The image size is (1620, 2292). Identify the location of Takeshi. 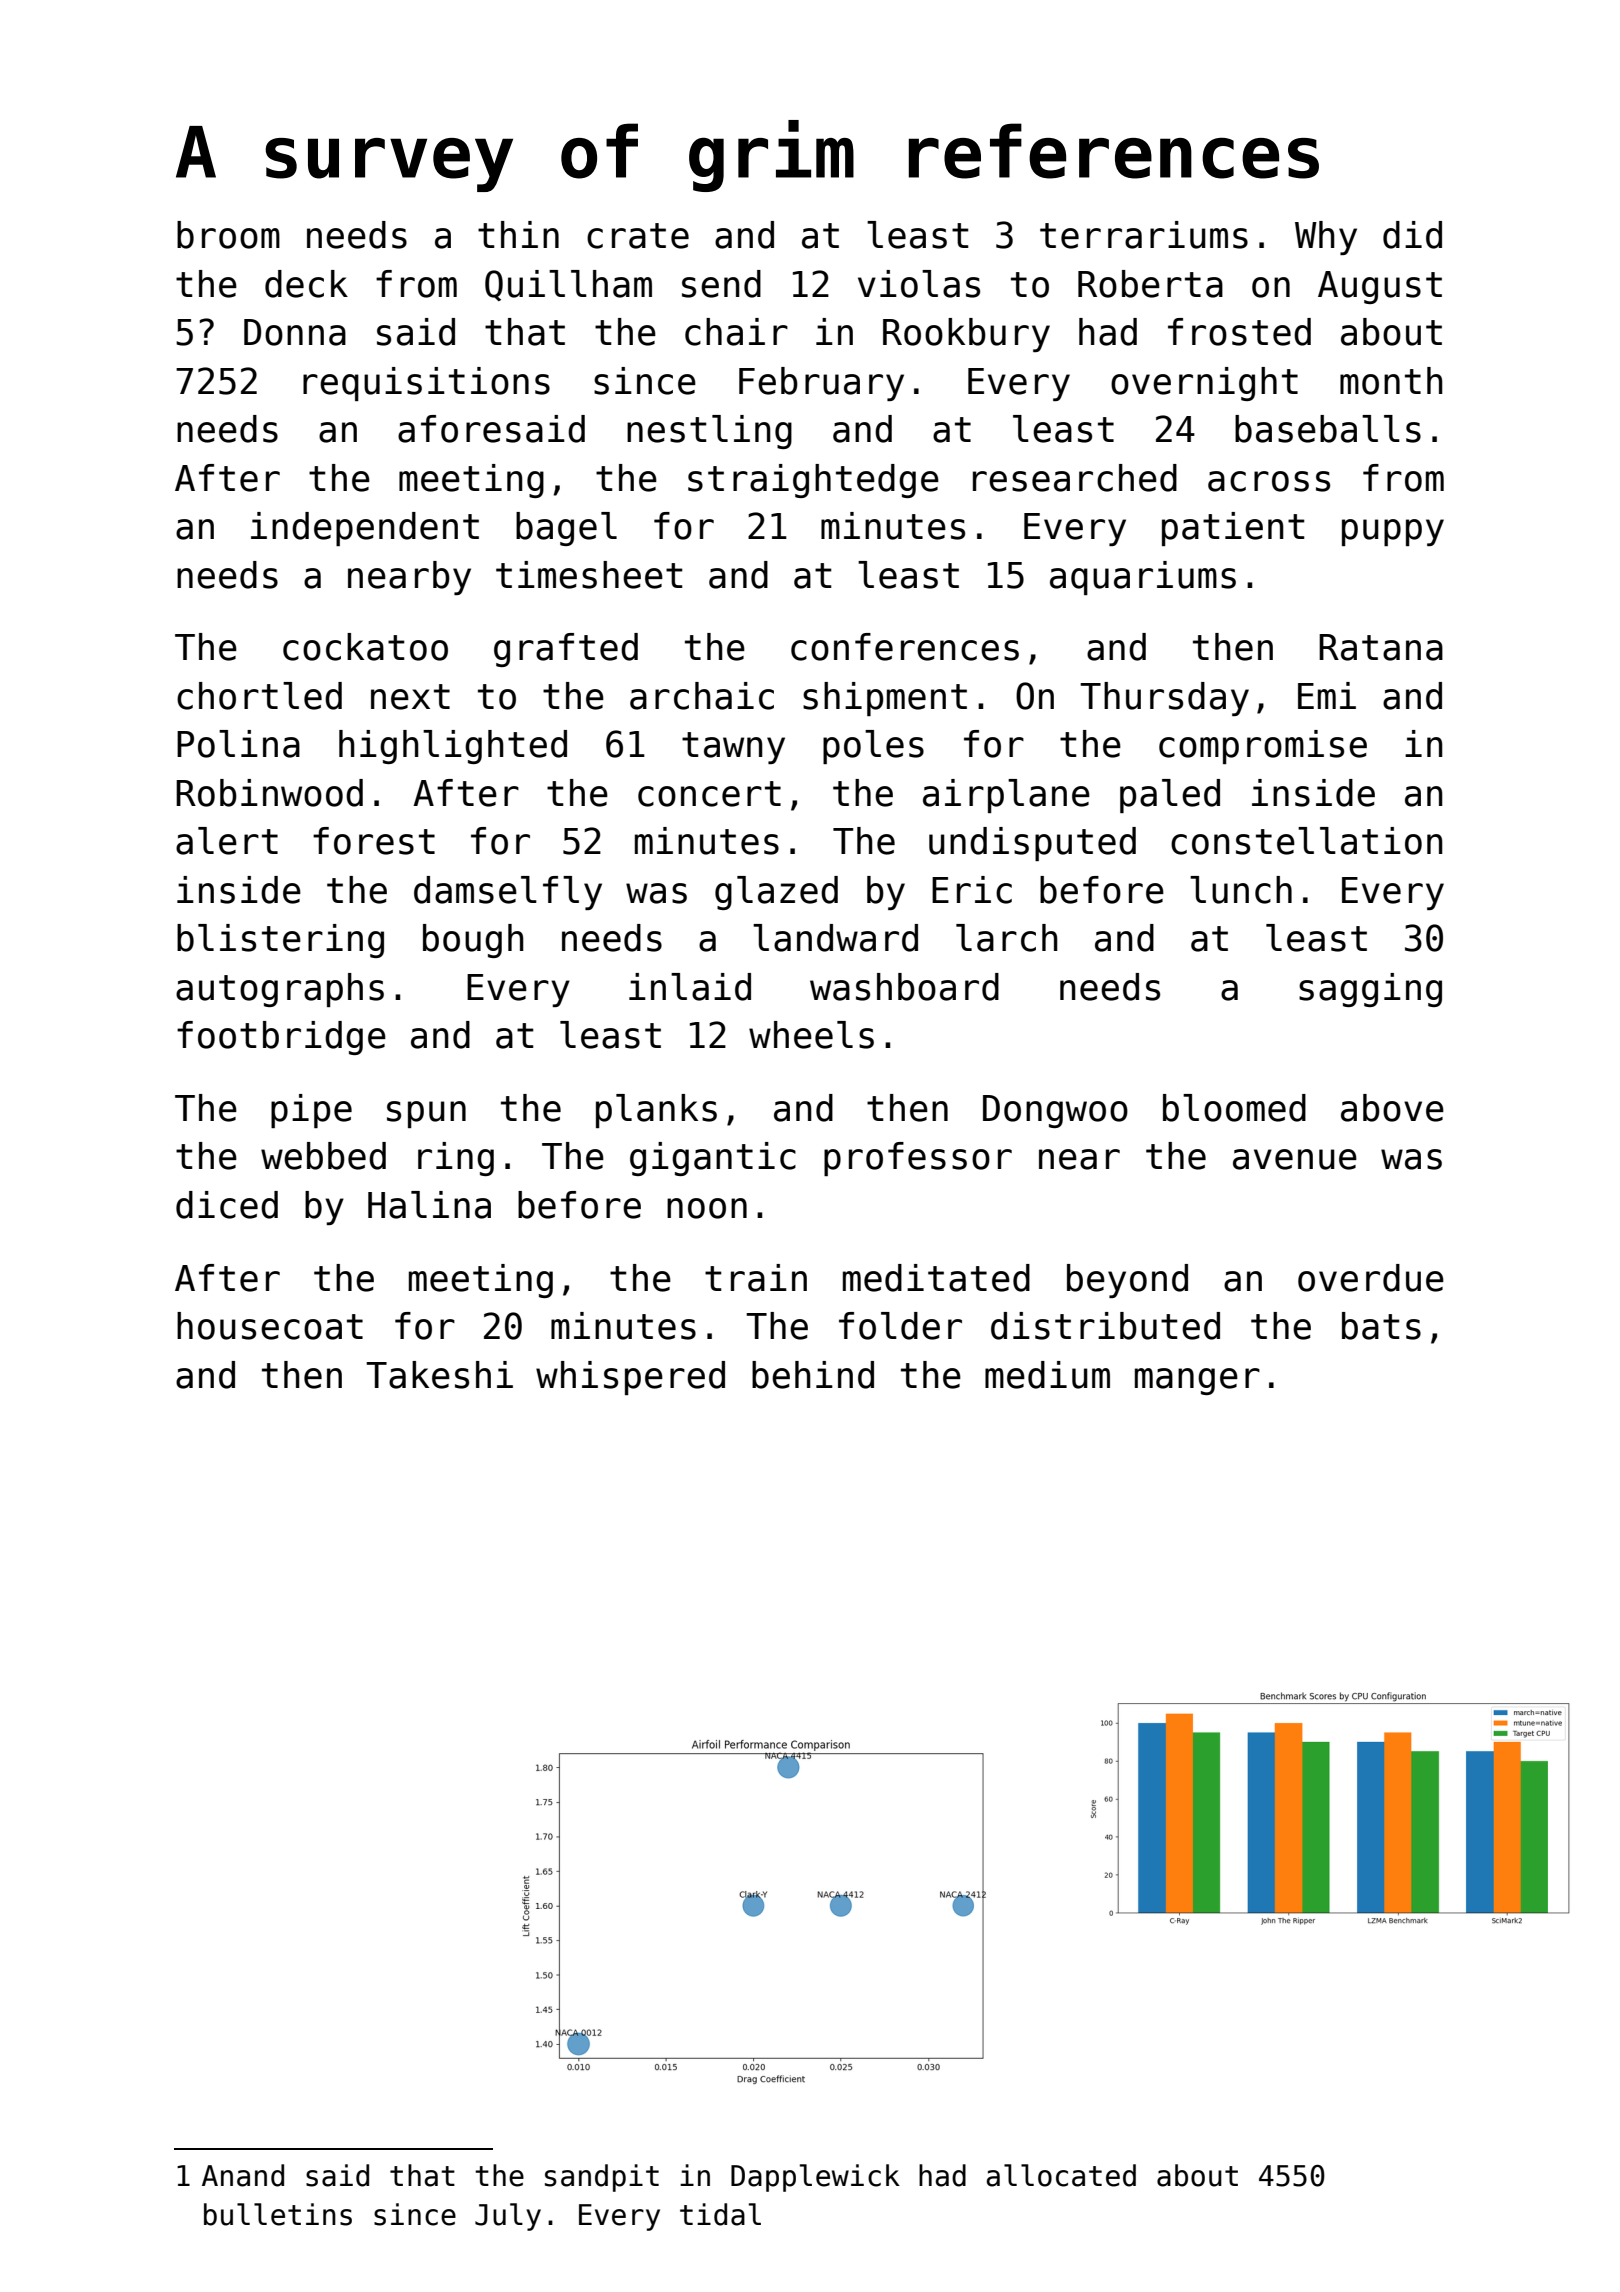
(439, 1375).
